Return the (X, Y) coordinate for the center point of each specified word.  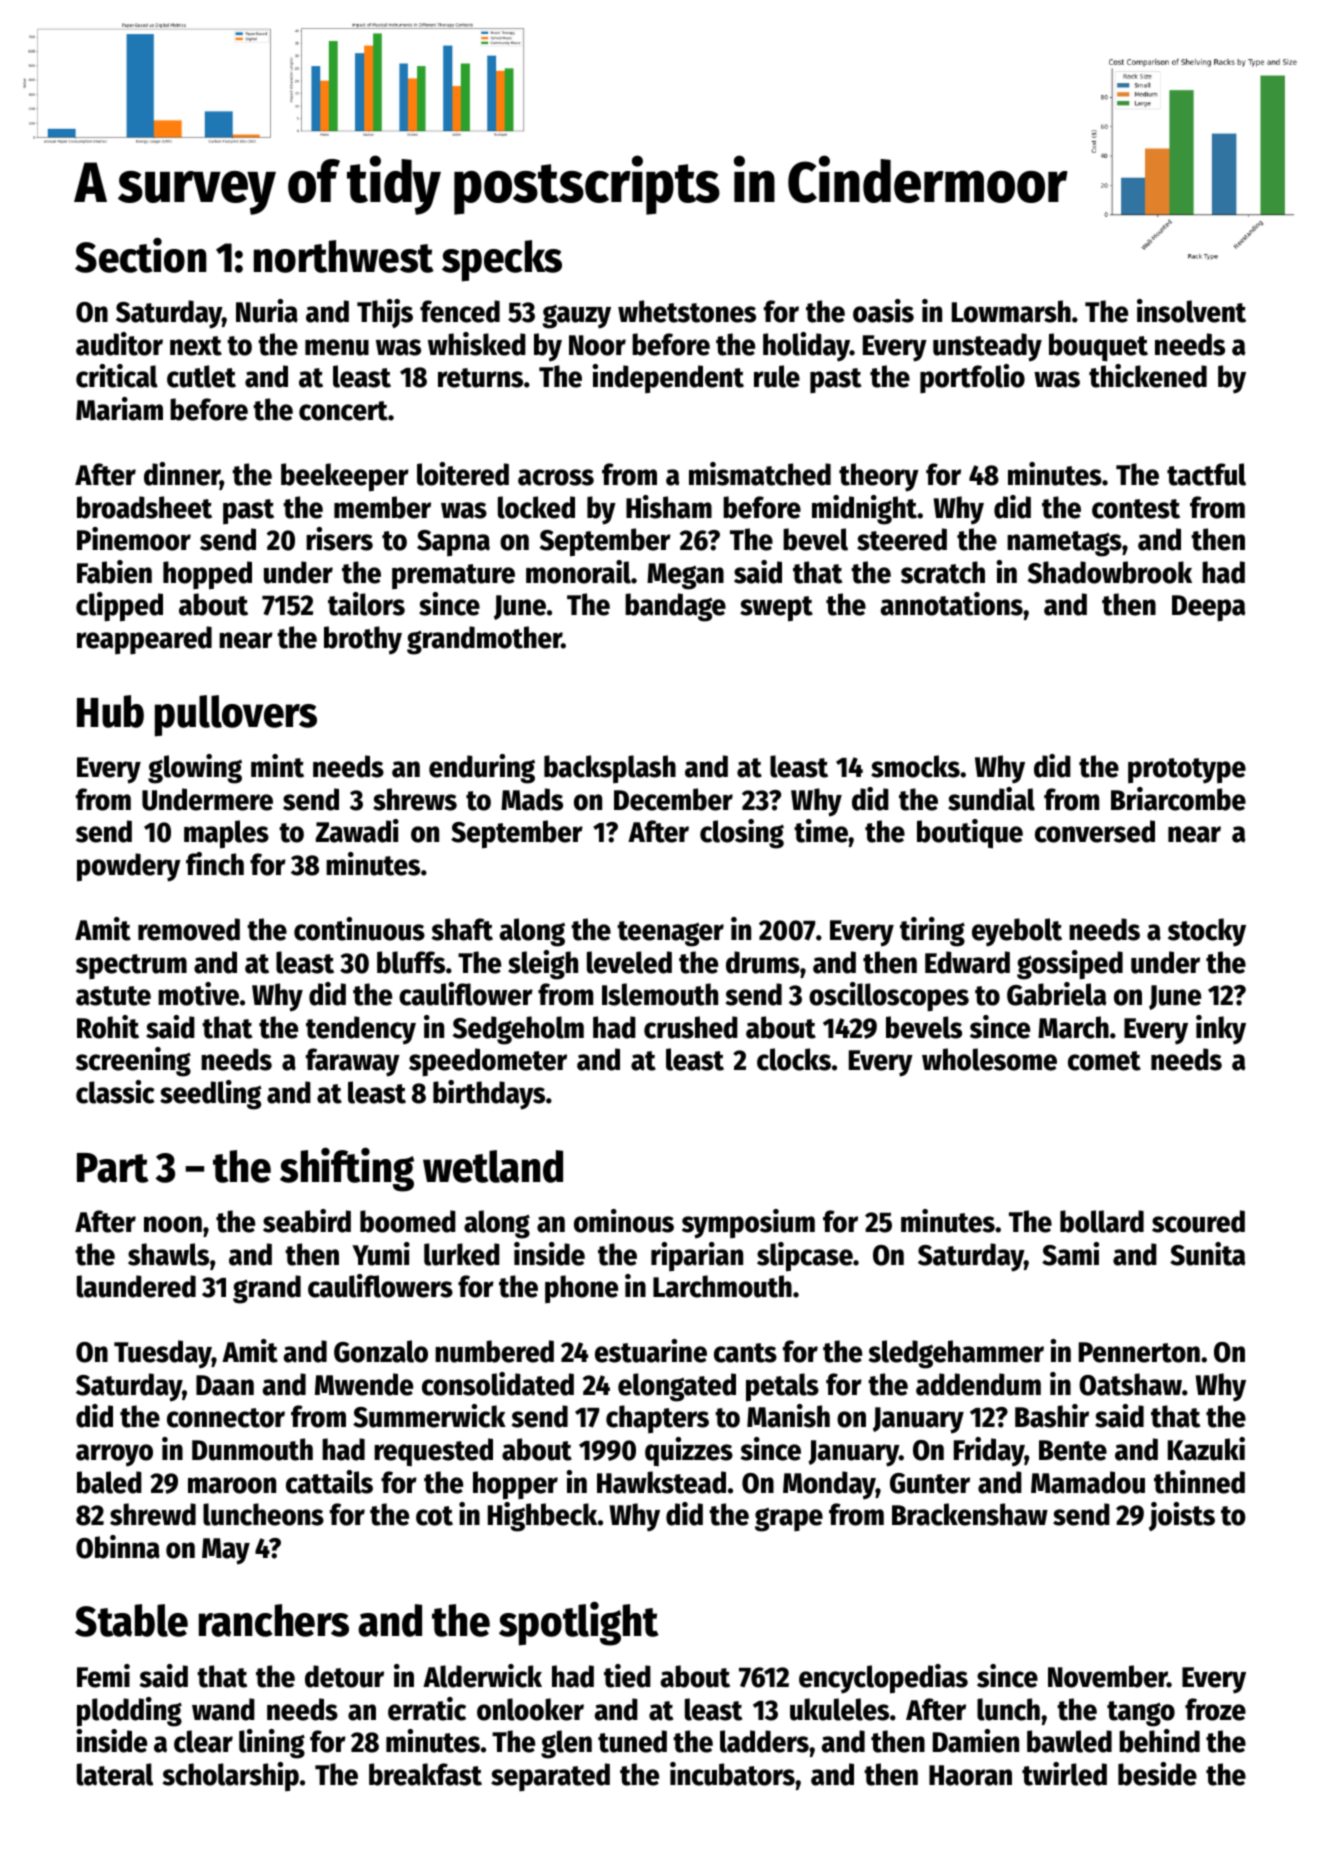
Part (113, 1168)
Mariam (119, 409)
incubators (732, 1774)
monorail (578, 572)
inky (1221, 1030)
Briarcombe (1178, 799)
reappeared (144, 640)
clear (203, 1741)
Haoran (970, 1775)
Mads (532, 799)
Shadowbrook (1110, 572)
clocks (794, 1059)
